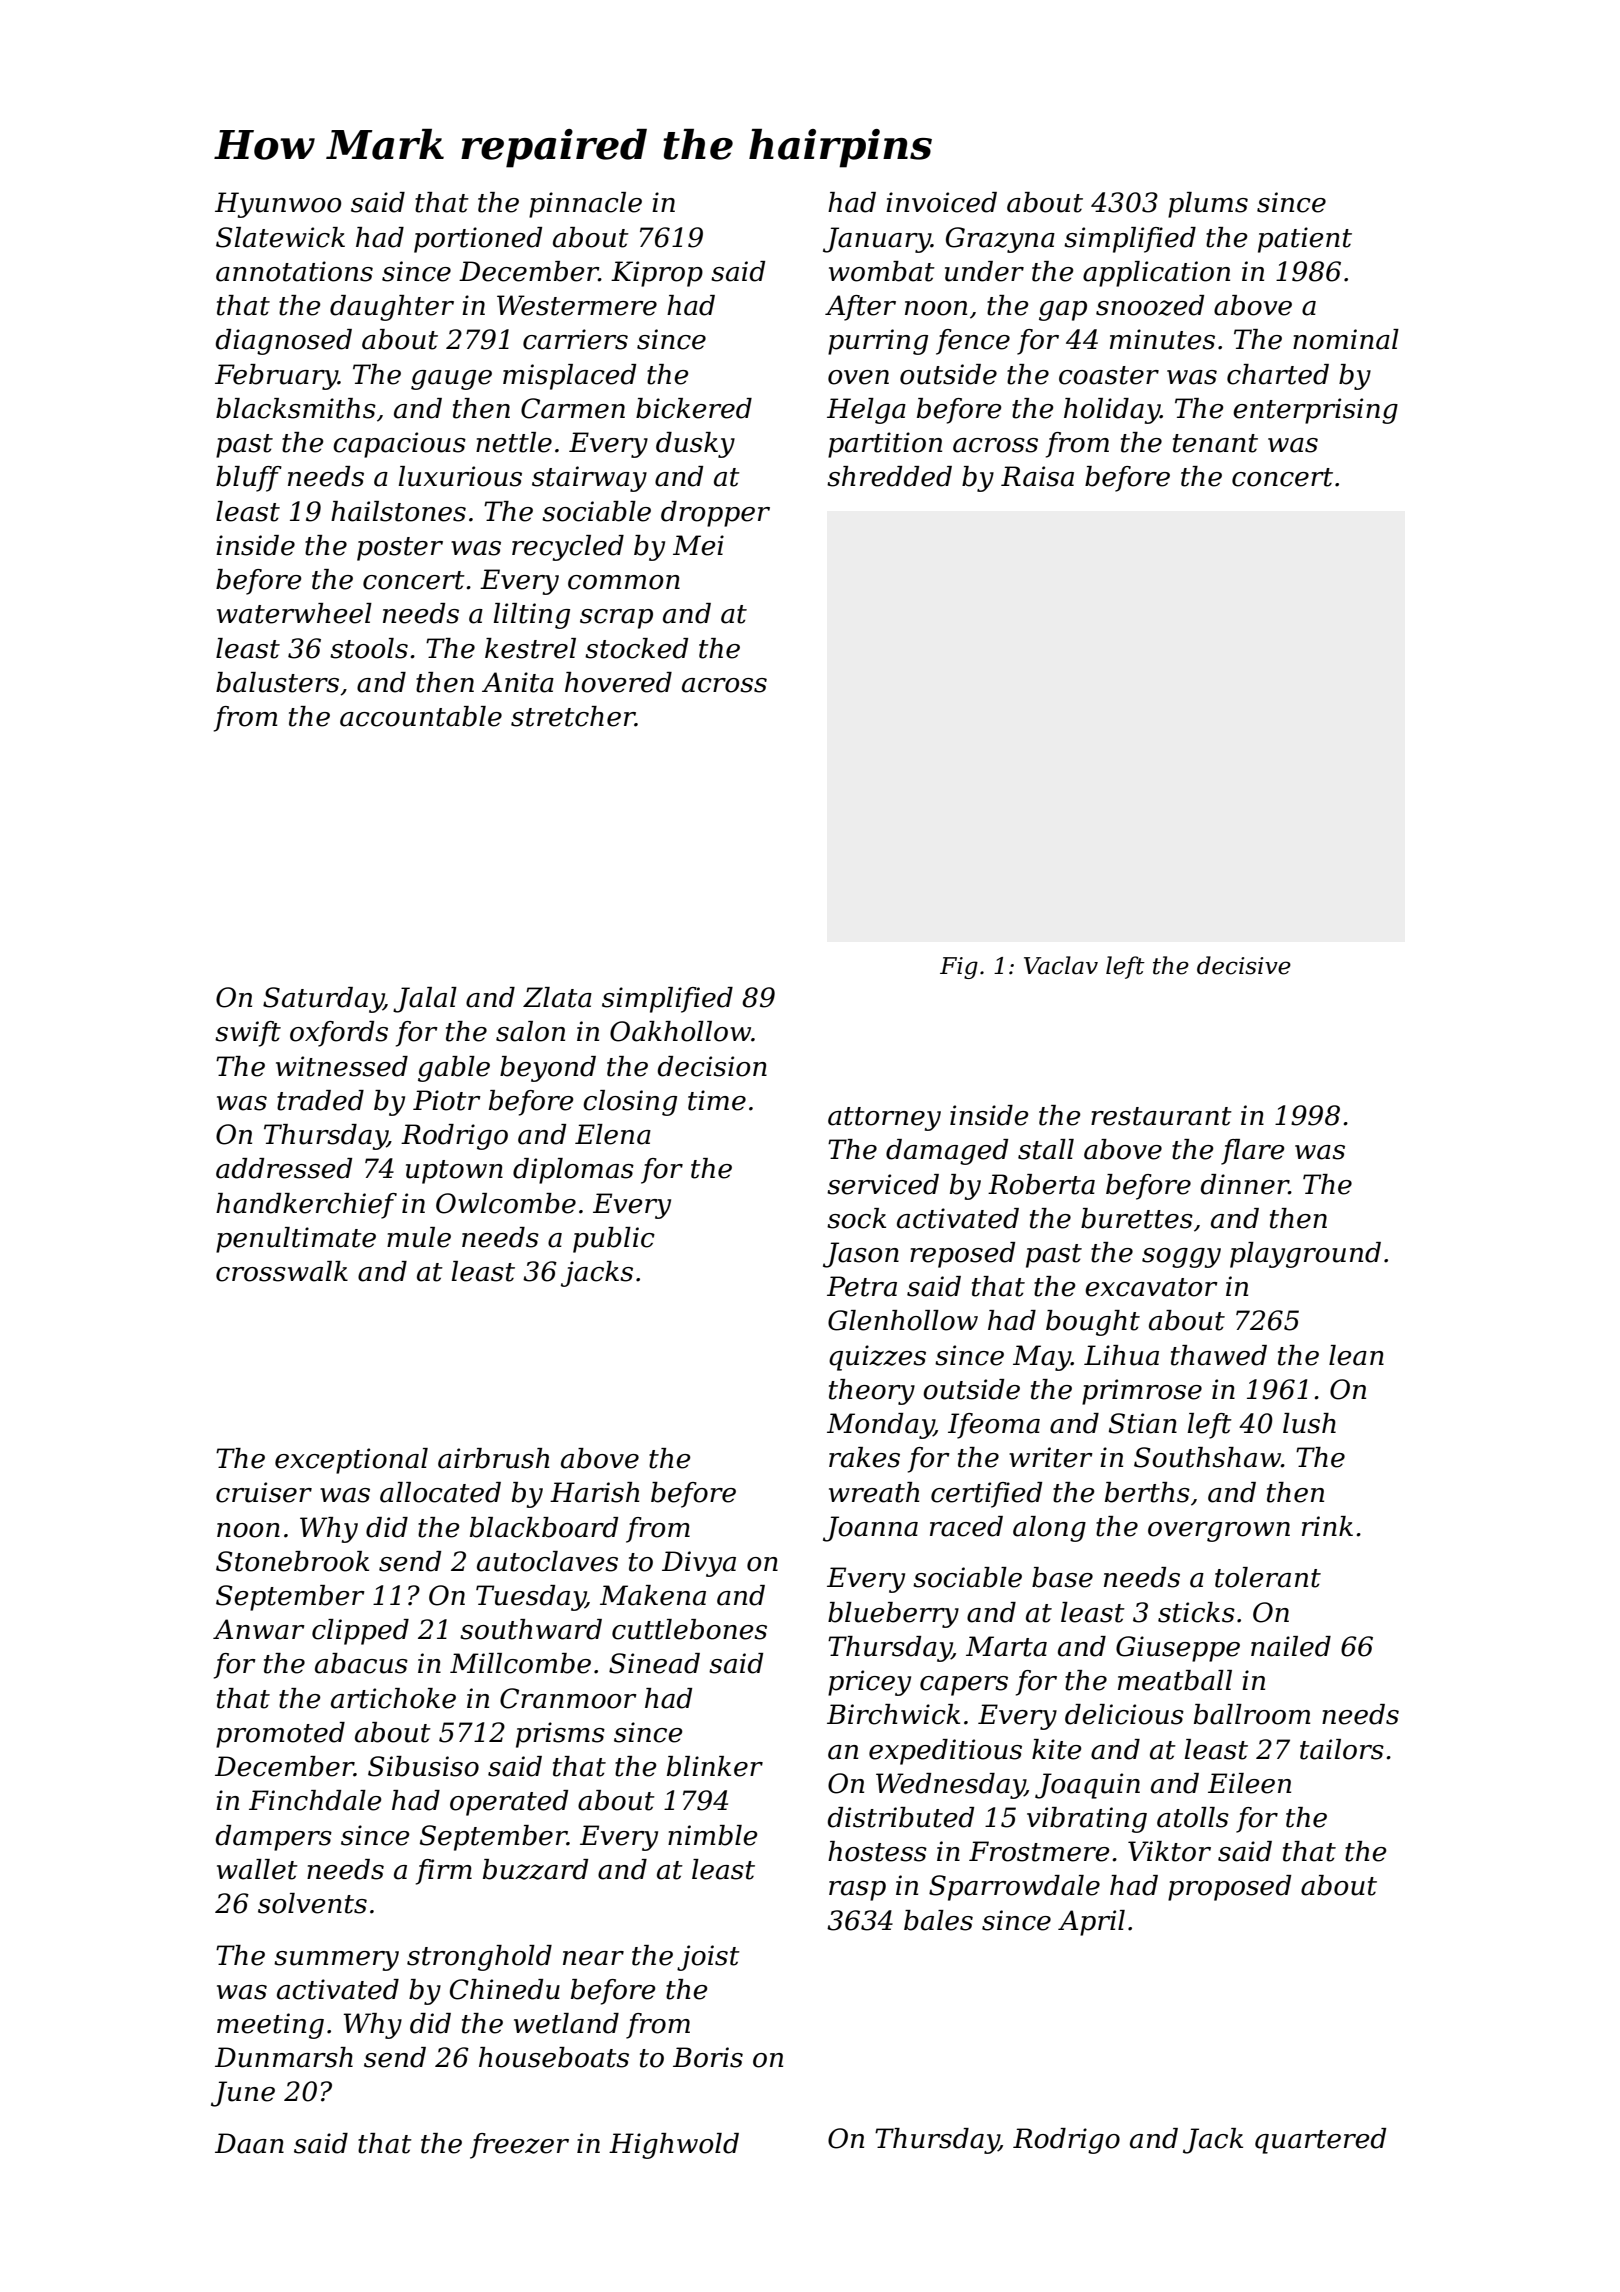 The height and width of the screenshot is (2292, 1620). What do you see at coordinates (323, 1000) in the screenshot?
I see `Saturday` at bounding box center [323, 1000].
